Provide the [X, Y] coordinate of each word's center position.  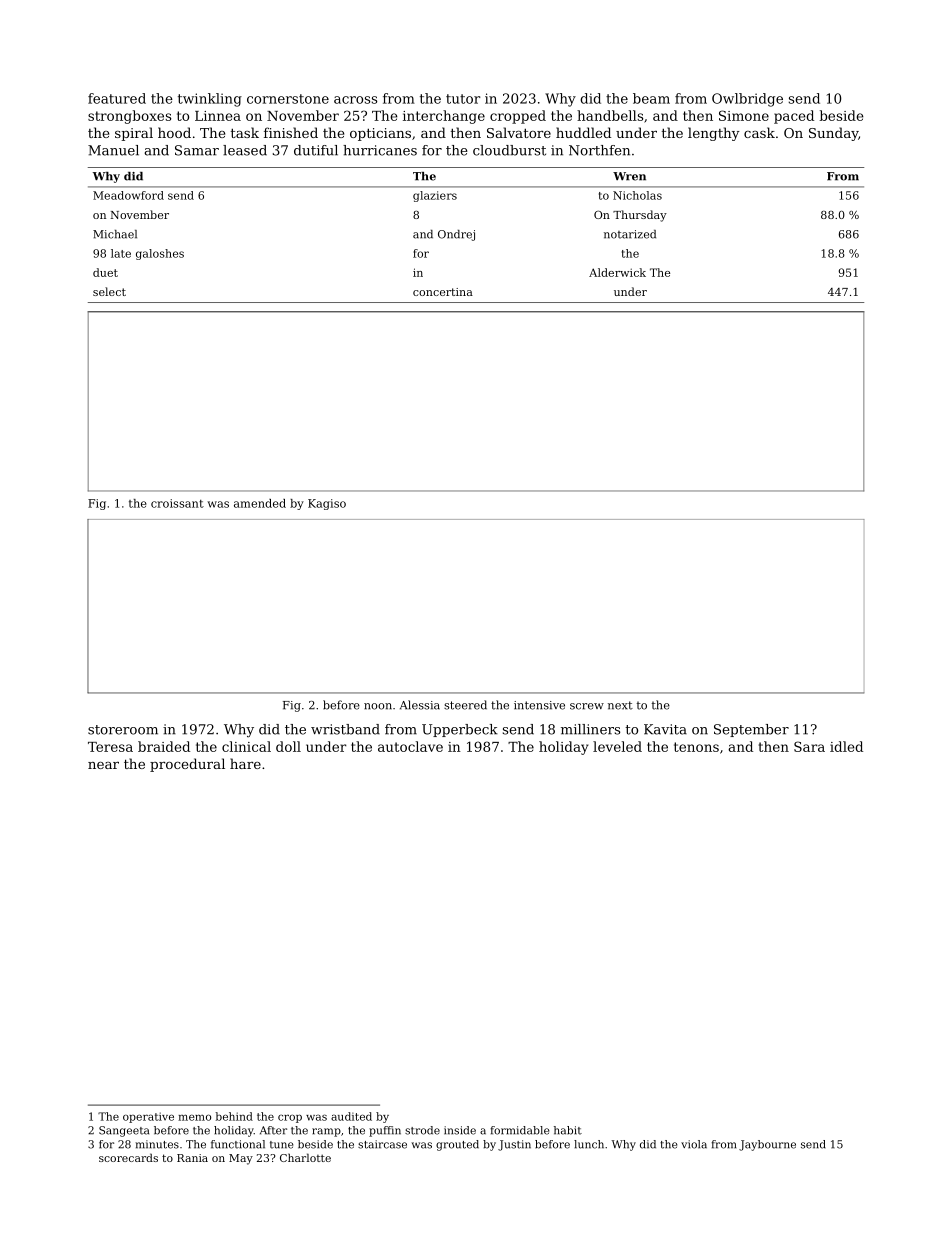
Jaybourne [767, 1145]
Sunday [833, 134]
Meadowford [128, 195]
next [620, 705]
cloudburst [509, 150]
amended [260, 503]
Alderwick [617, 272]
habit [568, 1130]
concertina [443, 292]
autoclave [410, 746]
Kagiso [327, 504]
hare [245, 763]
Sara [809, 746]
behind [234, 1116]
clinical [246, 746]
